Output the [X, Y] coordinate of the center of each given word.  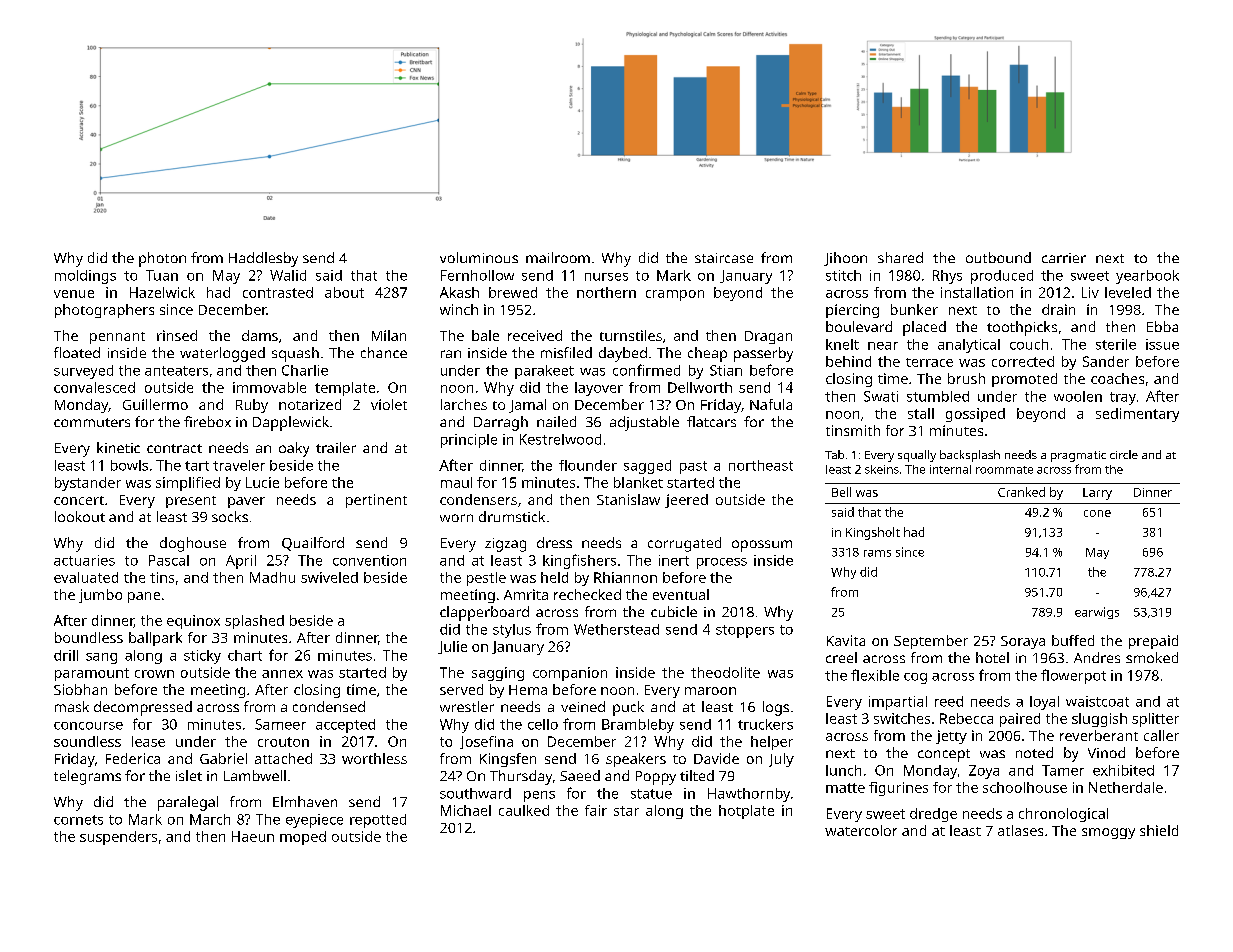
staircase [724, 258]
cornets [78, 820]
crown [154, 674]
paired [1020, 720]
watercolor [861, 830]
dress [554, 542]
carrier [1064, 258]
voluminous [479, 257]
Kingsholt [873, 533]
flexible [875, 675]
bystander [88, 484]
